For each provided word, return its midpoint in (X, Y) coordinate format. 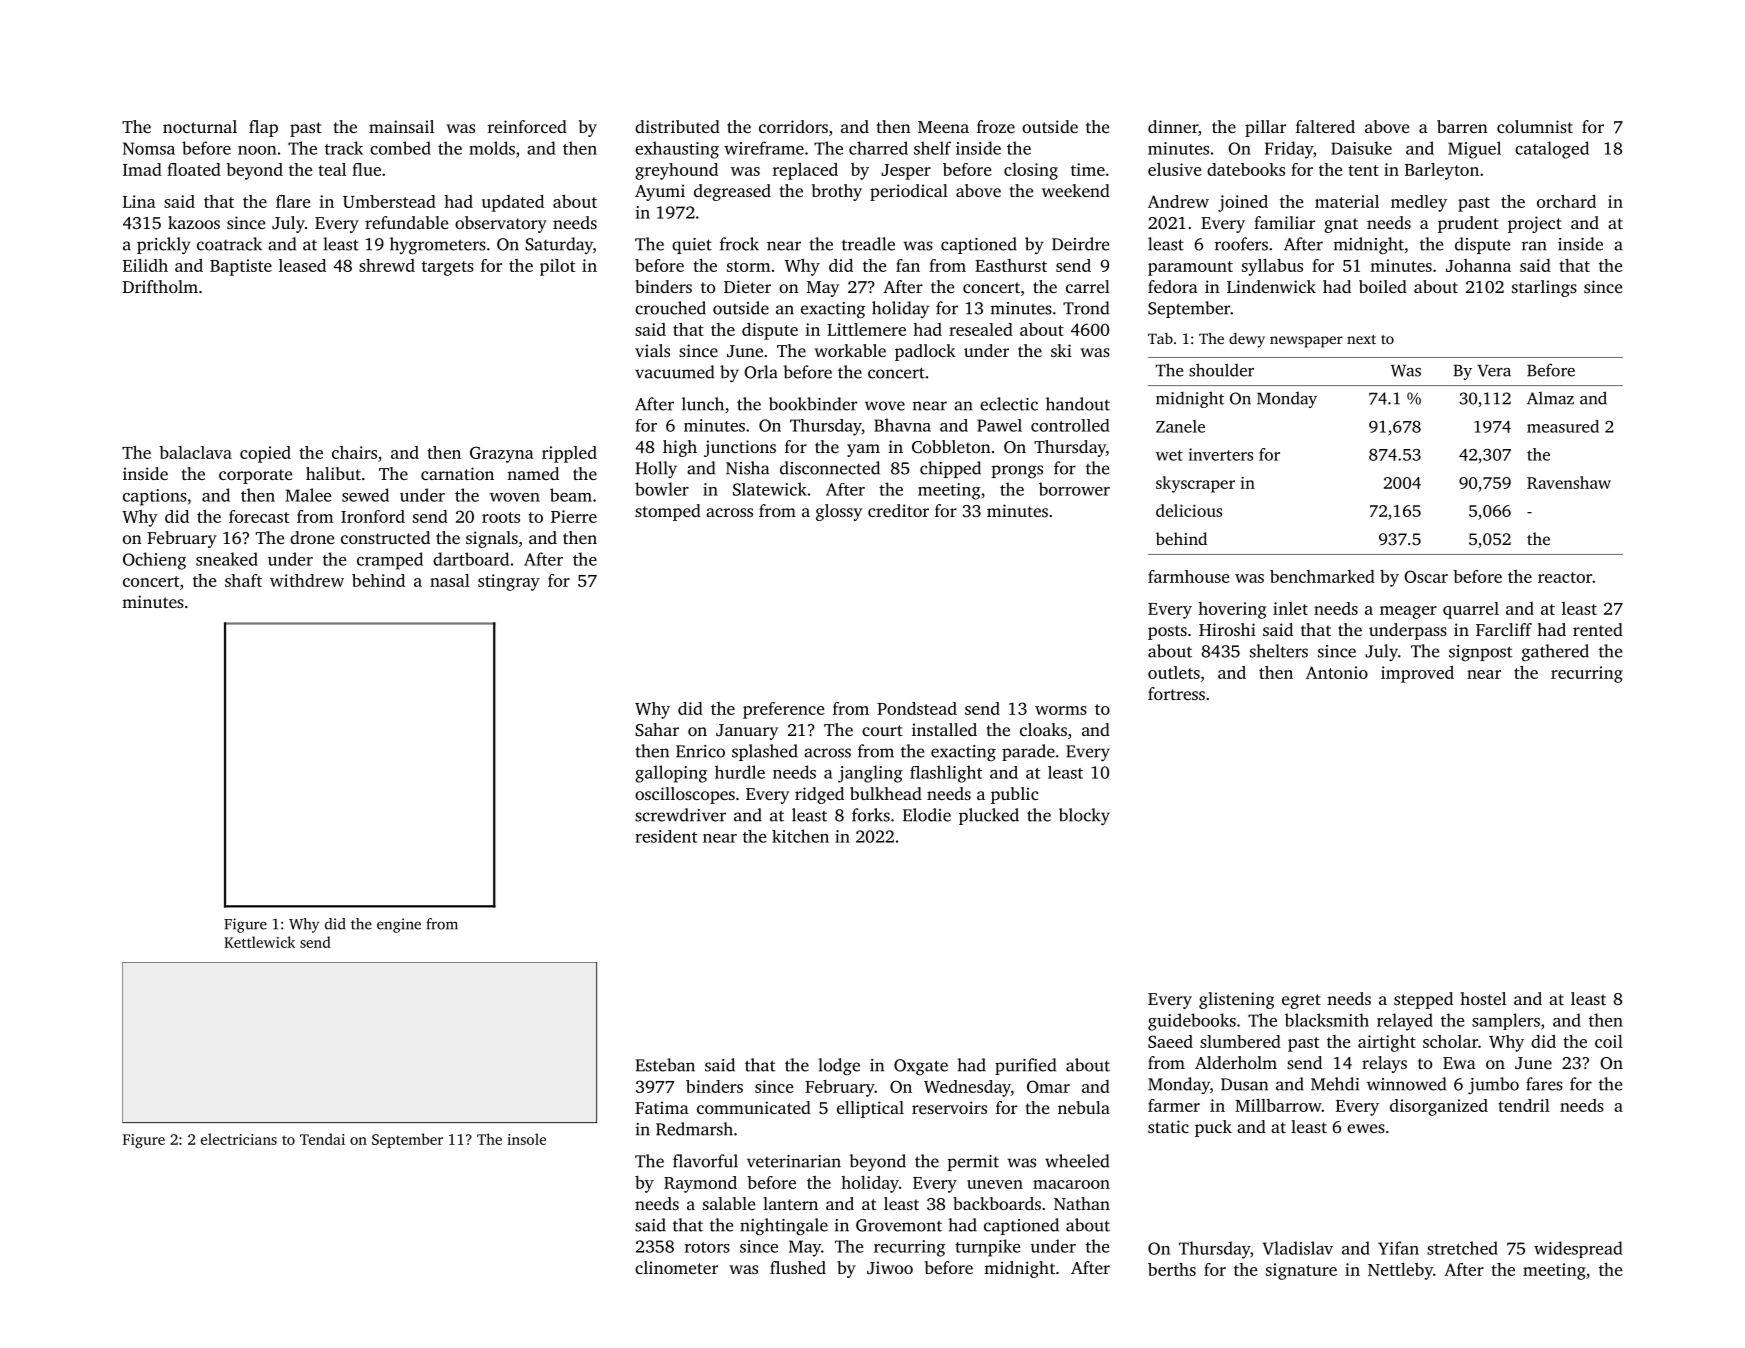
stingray (509, 582)
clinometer (676, 1267)
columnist (1535, 126)
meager (1408, 612)
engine (399, 925)
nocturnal (200, 126)
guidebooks (1192, 1022)
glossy (839, 512)
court (882, 730)
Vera (1494, 371)
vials (652, 350)
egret (1301, 1001)
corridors (793, 126)
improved (1417, 674)
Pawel (999, 425)
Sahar (657, 729)
